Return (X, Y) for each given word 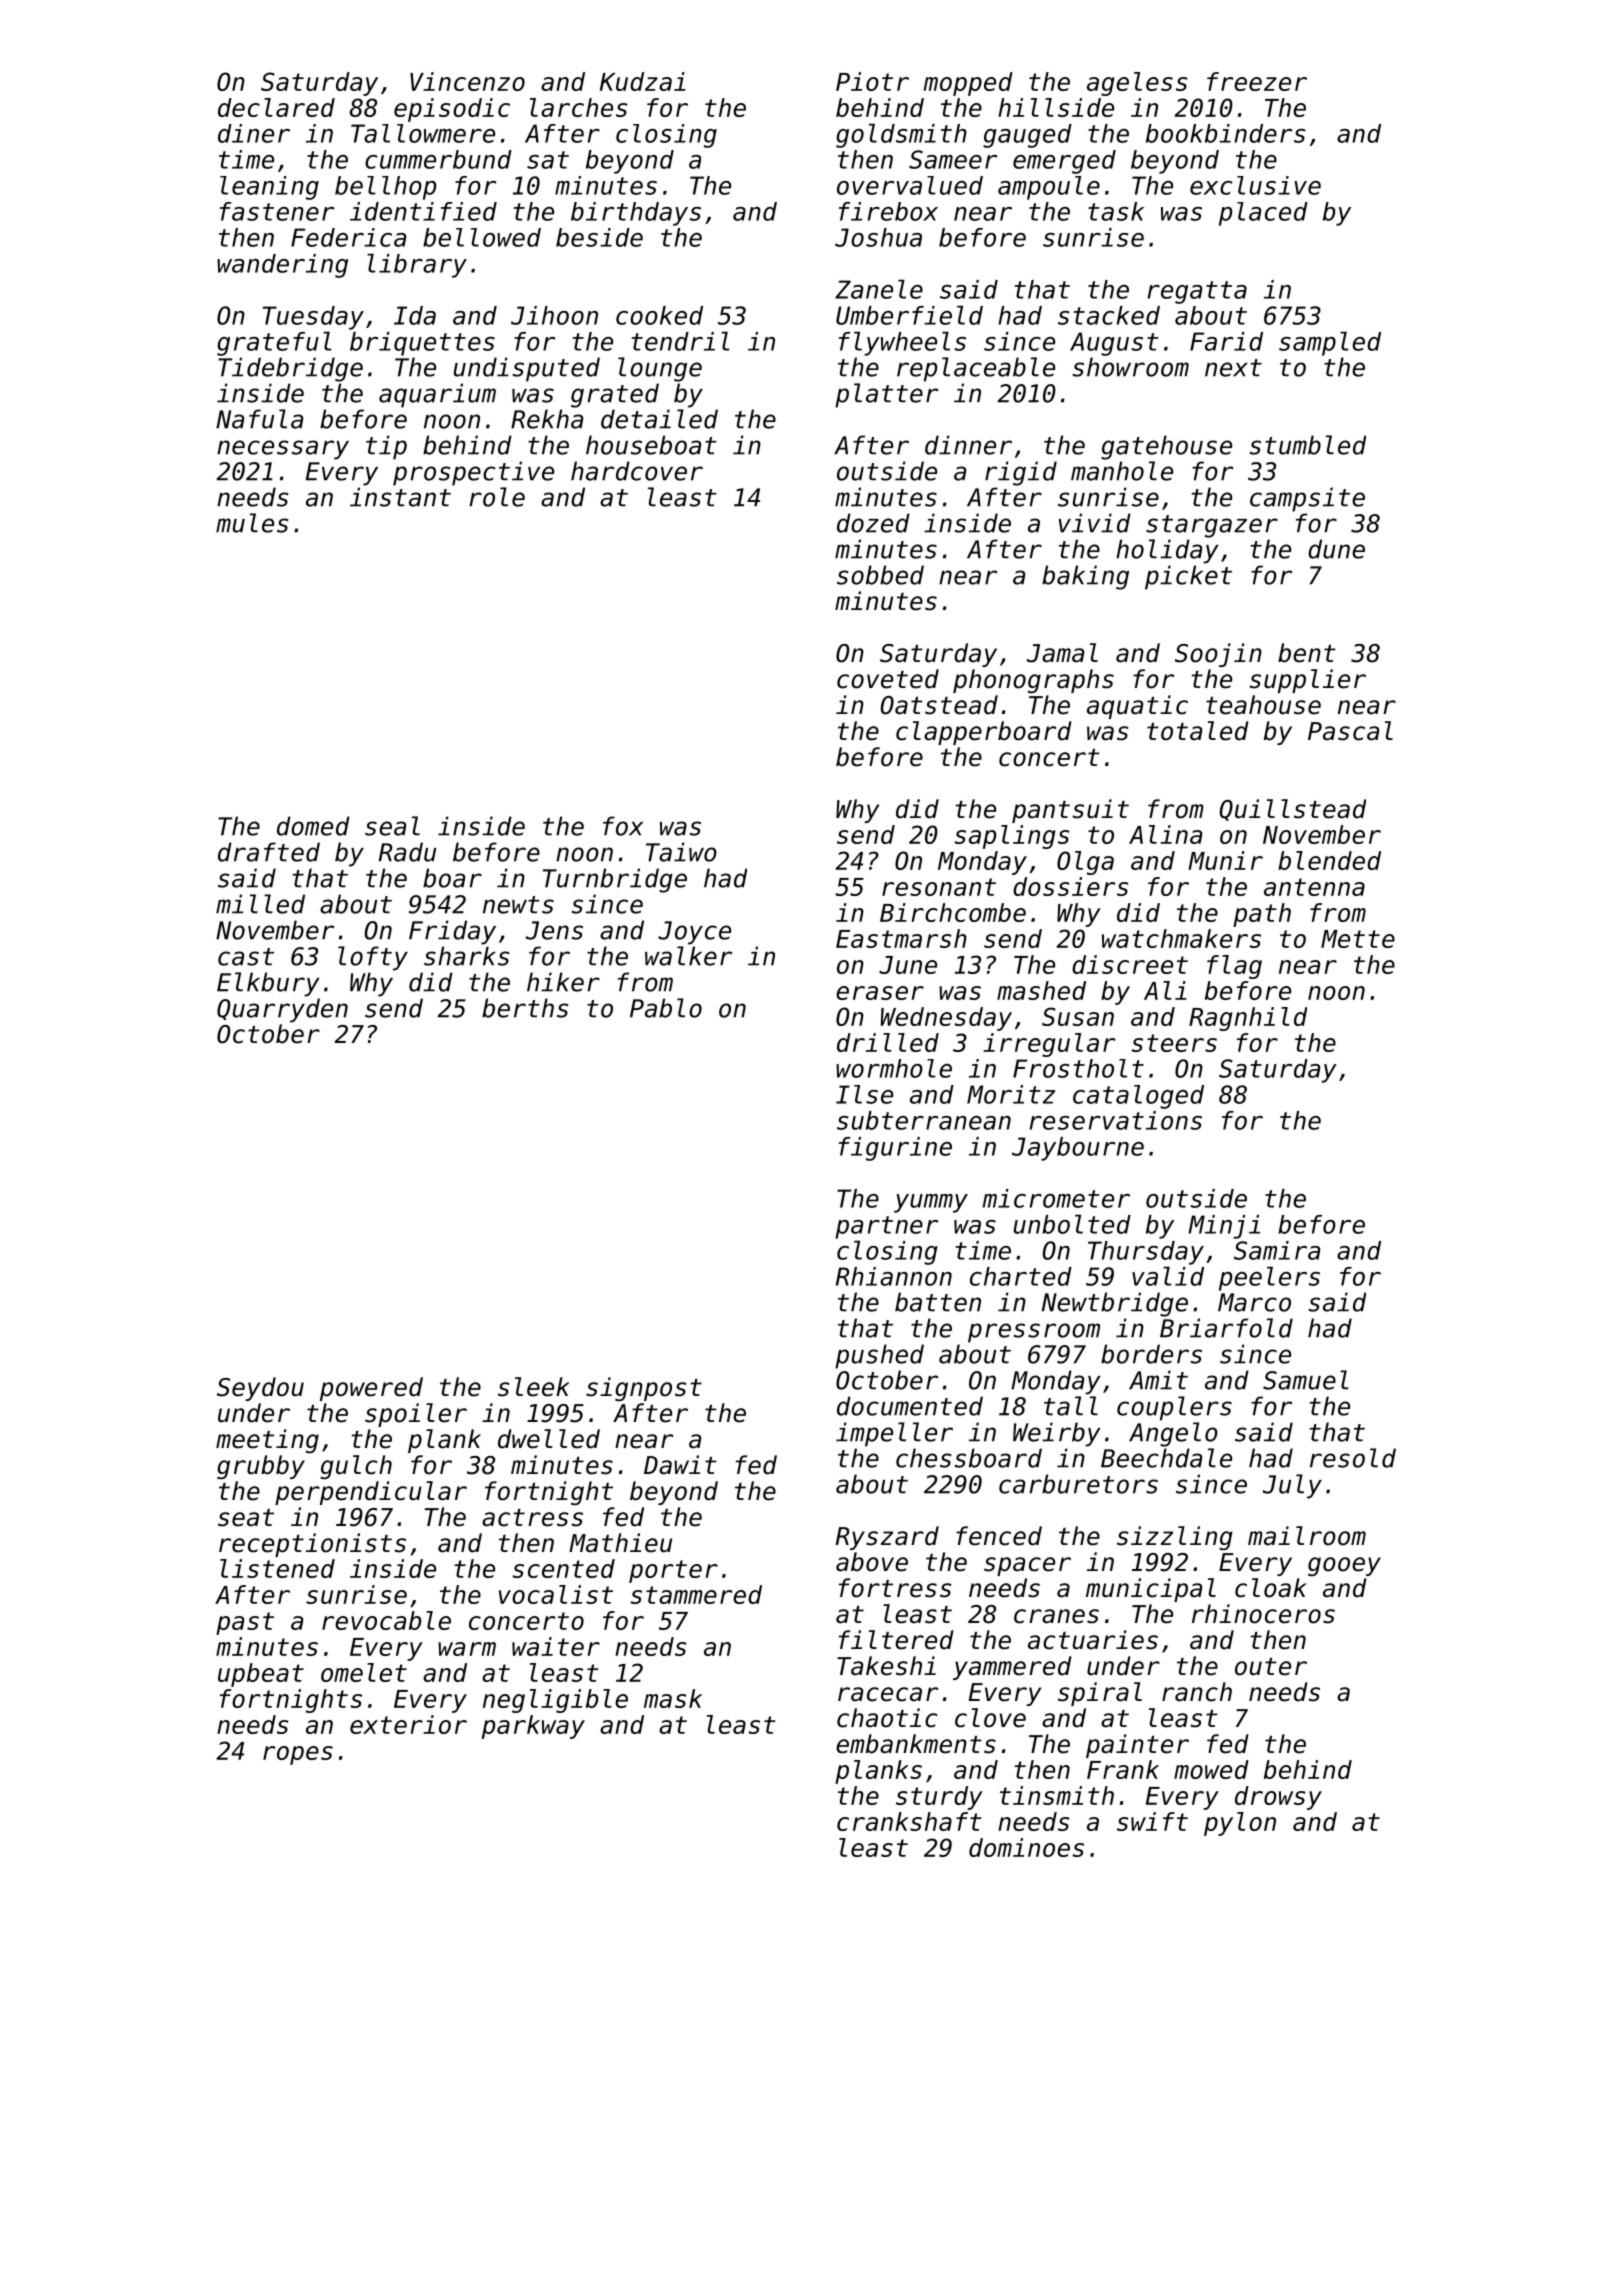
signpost (644, 1389)
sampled (1330, 343)
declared (276, 107)
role (497, 497)
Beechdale (1166, 1458)
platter (886, 395)
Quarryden (282, 1010)
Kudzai (643, 81)
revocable (386, 1620)
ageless (1137, 84)
